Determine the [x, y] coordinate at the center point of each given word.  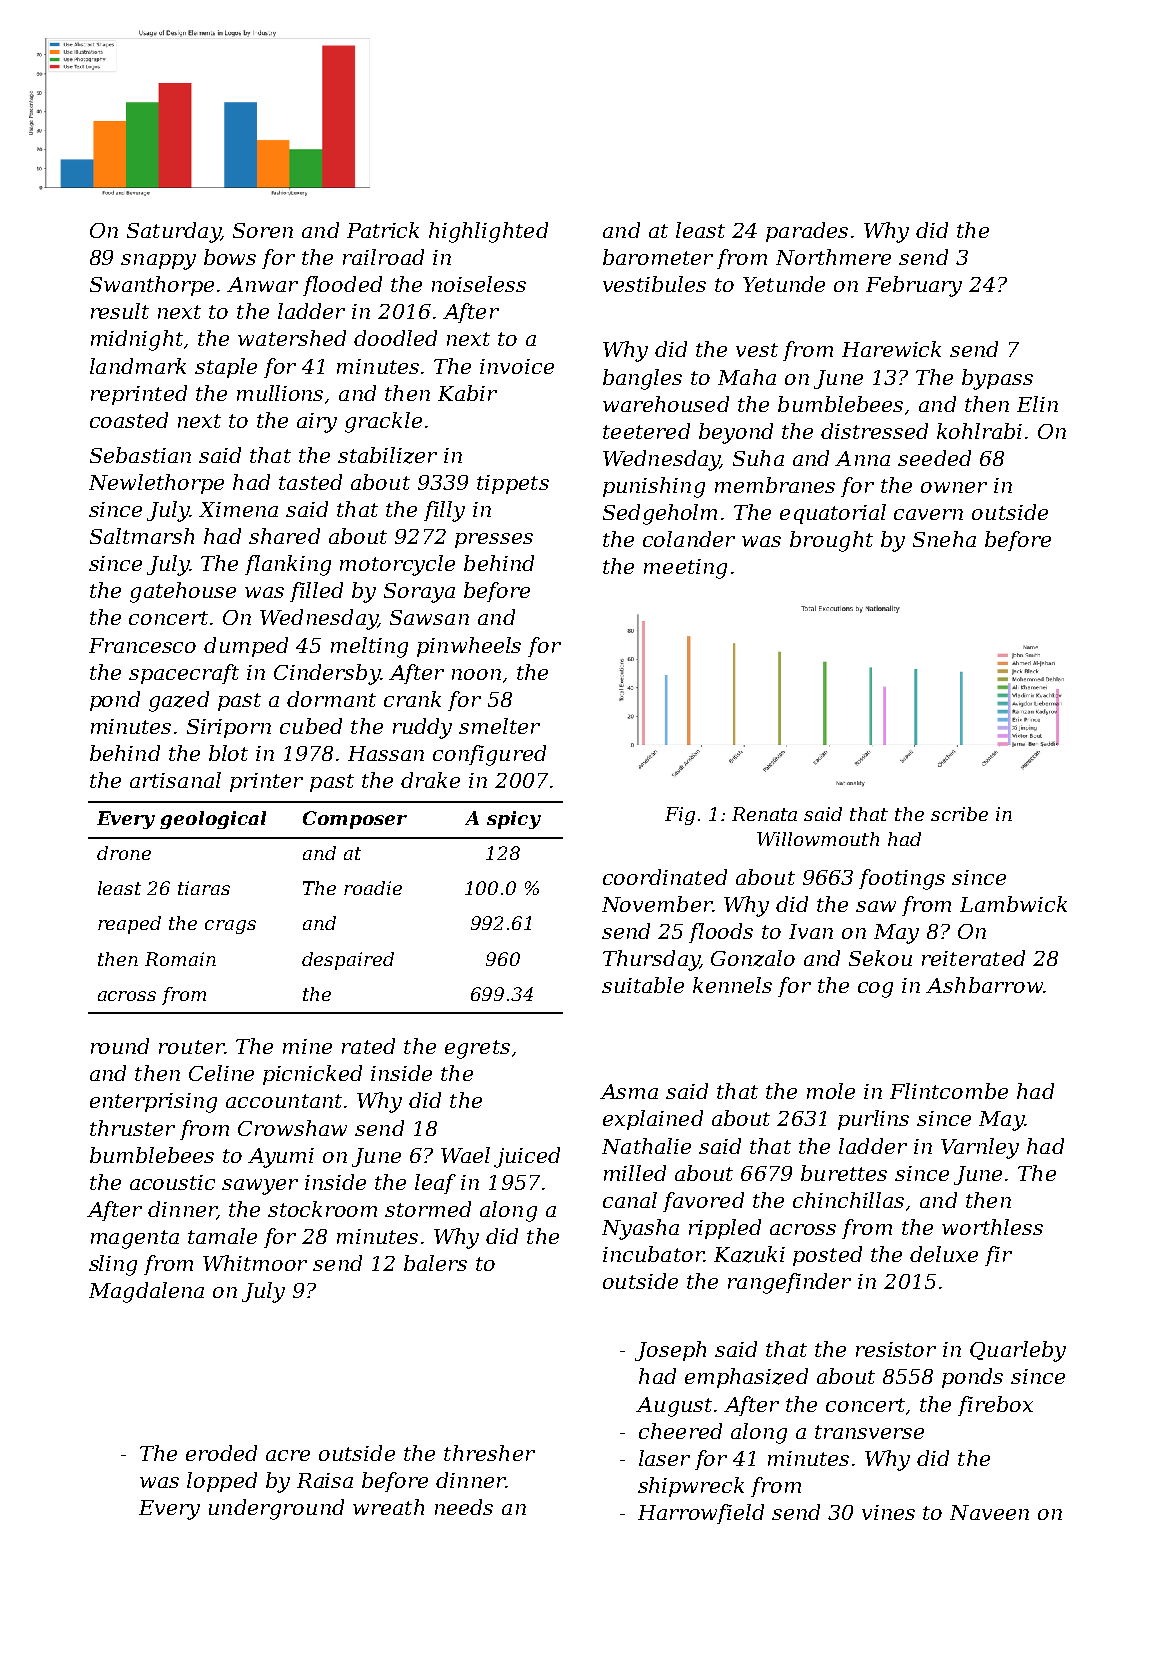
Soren [263, 230]
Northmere [833, 257]
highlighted [488, 232]
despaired [348, 961]
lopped [222, 1482]
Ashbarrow [984, 985]
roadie [373, 888]
